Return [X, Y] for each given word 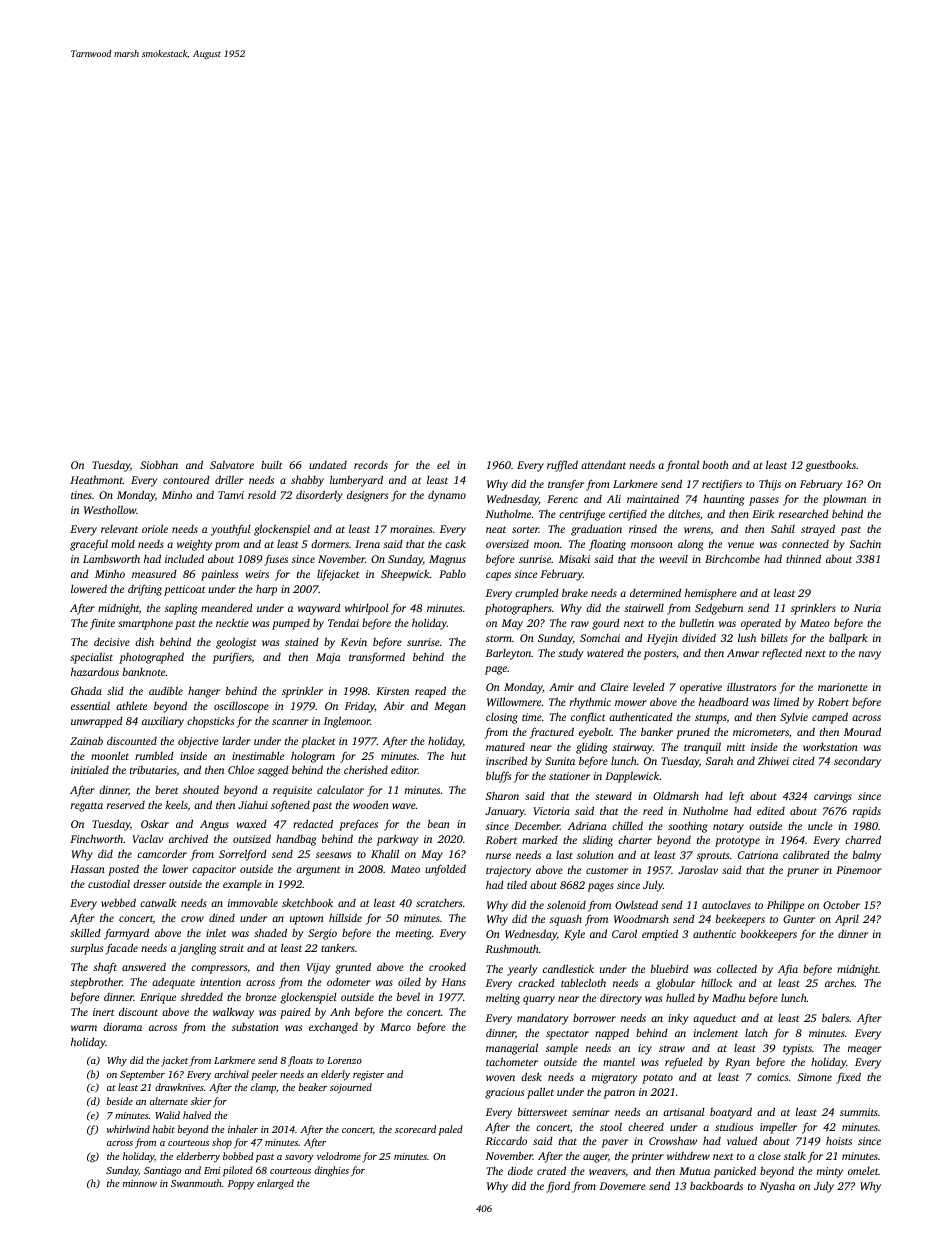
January [505, 812]
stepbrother [96, 983]
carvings [833, 797]
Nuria [867, 608]
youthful [231, 530]
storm [499, 638]
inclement [716, 1032]
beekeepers [740, 920]
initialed [90, 770]
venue [741, 545]
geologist [236, 643]
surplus [86, 949]
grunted [353, 968]
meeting [414, 934]
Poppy [241, 1185]
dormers [330, 543]
